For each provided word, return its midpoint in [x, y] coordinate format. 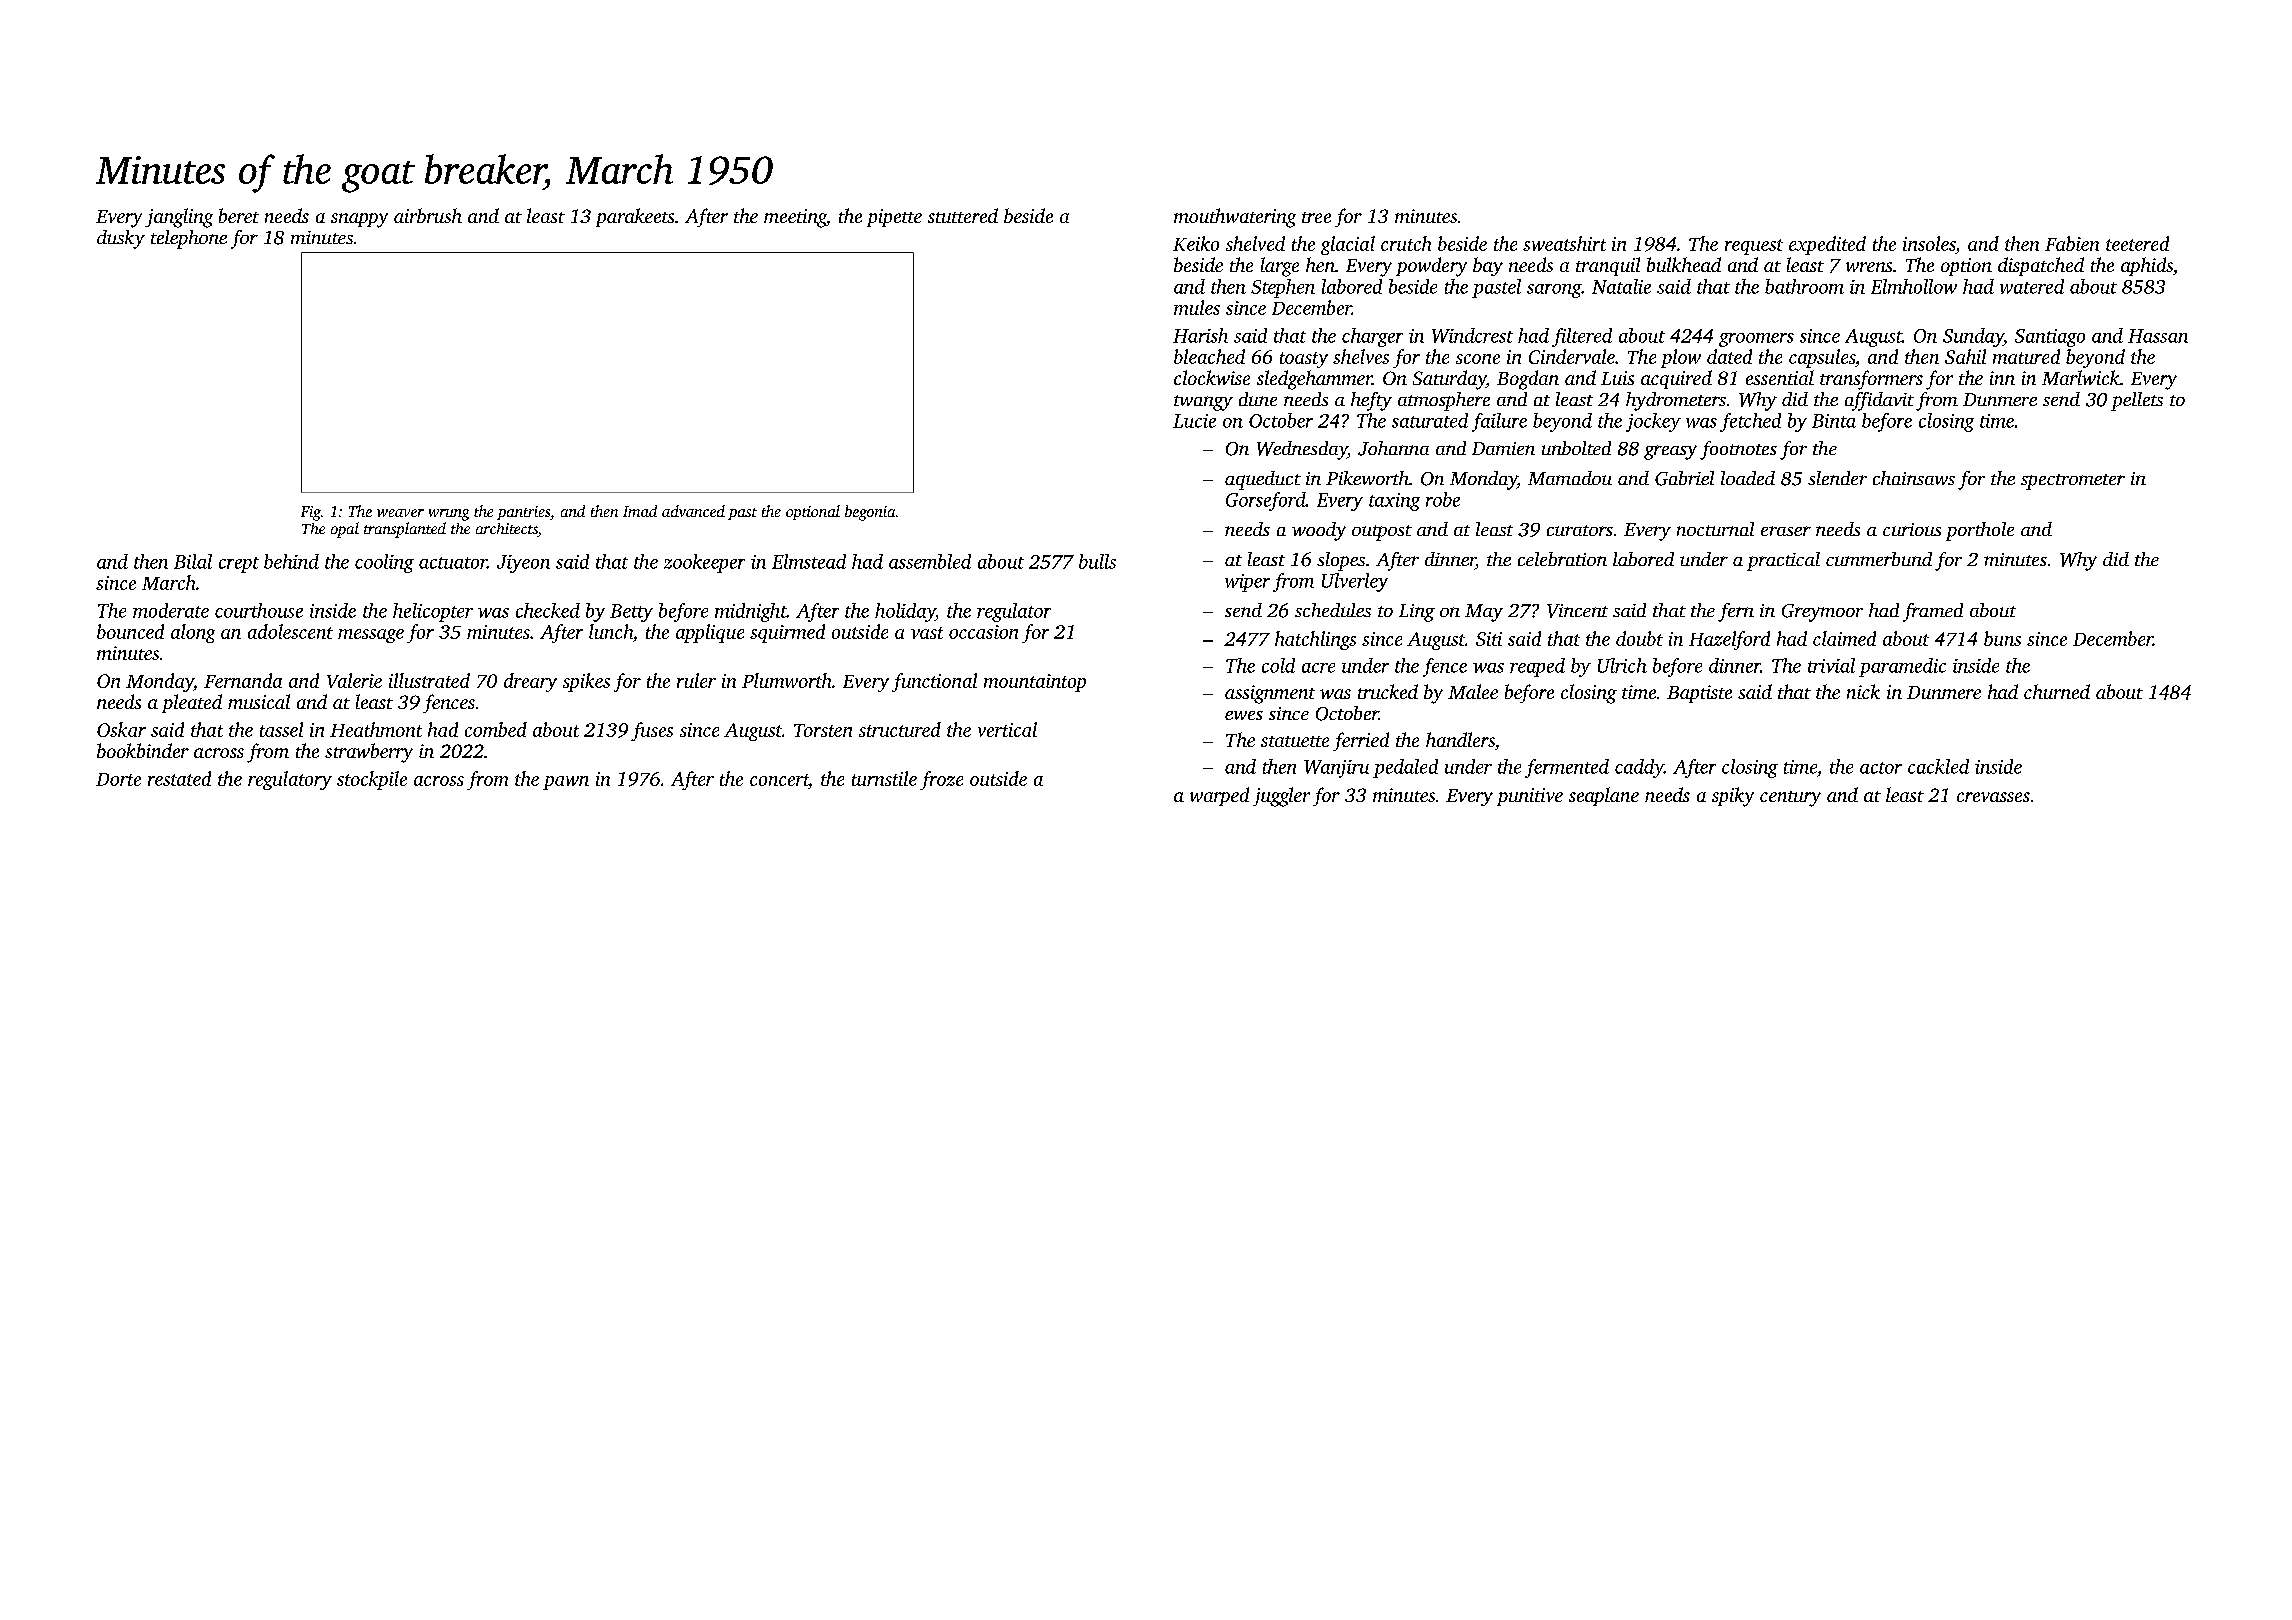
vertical [1007, 729]
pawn [566, 783]
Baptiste [1699, 694]
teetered [2137, 243]
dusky [121, 239]
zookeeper [704, 563]
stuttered [963, 215]
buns [2002, 638]
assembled [930, 561]
